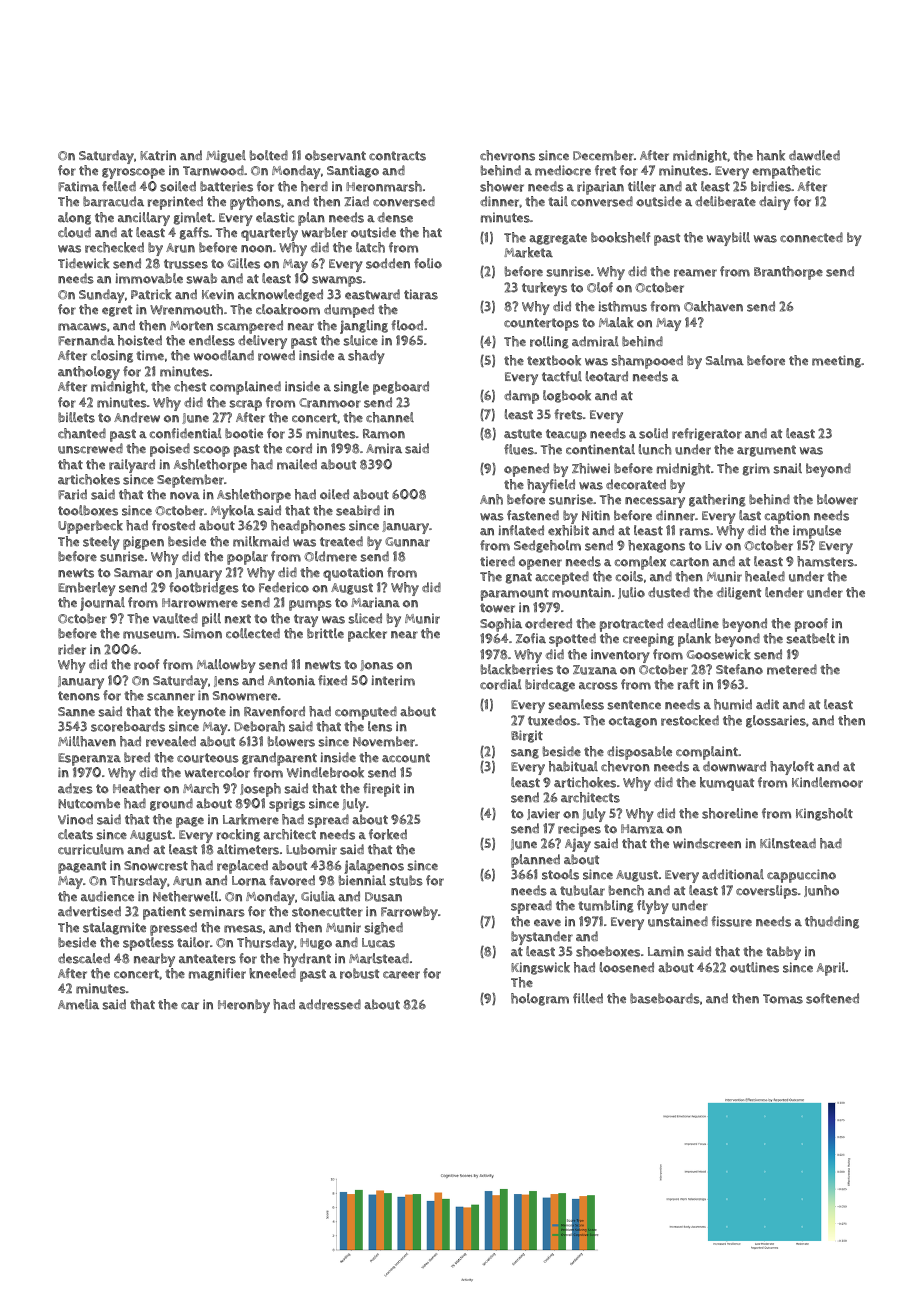 Image resolution: width=924 pixels, height=1314 pixels. What do you see at coordinates (407, 325) in the image?
I see `flood` at bounding box center [407, 325].
